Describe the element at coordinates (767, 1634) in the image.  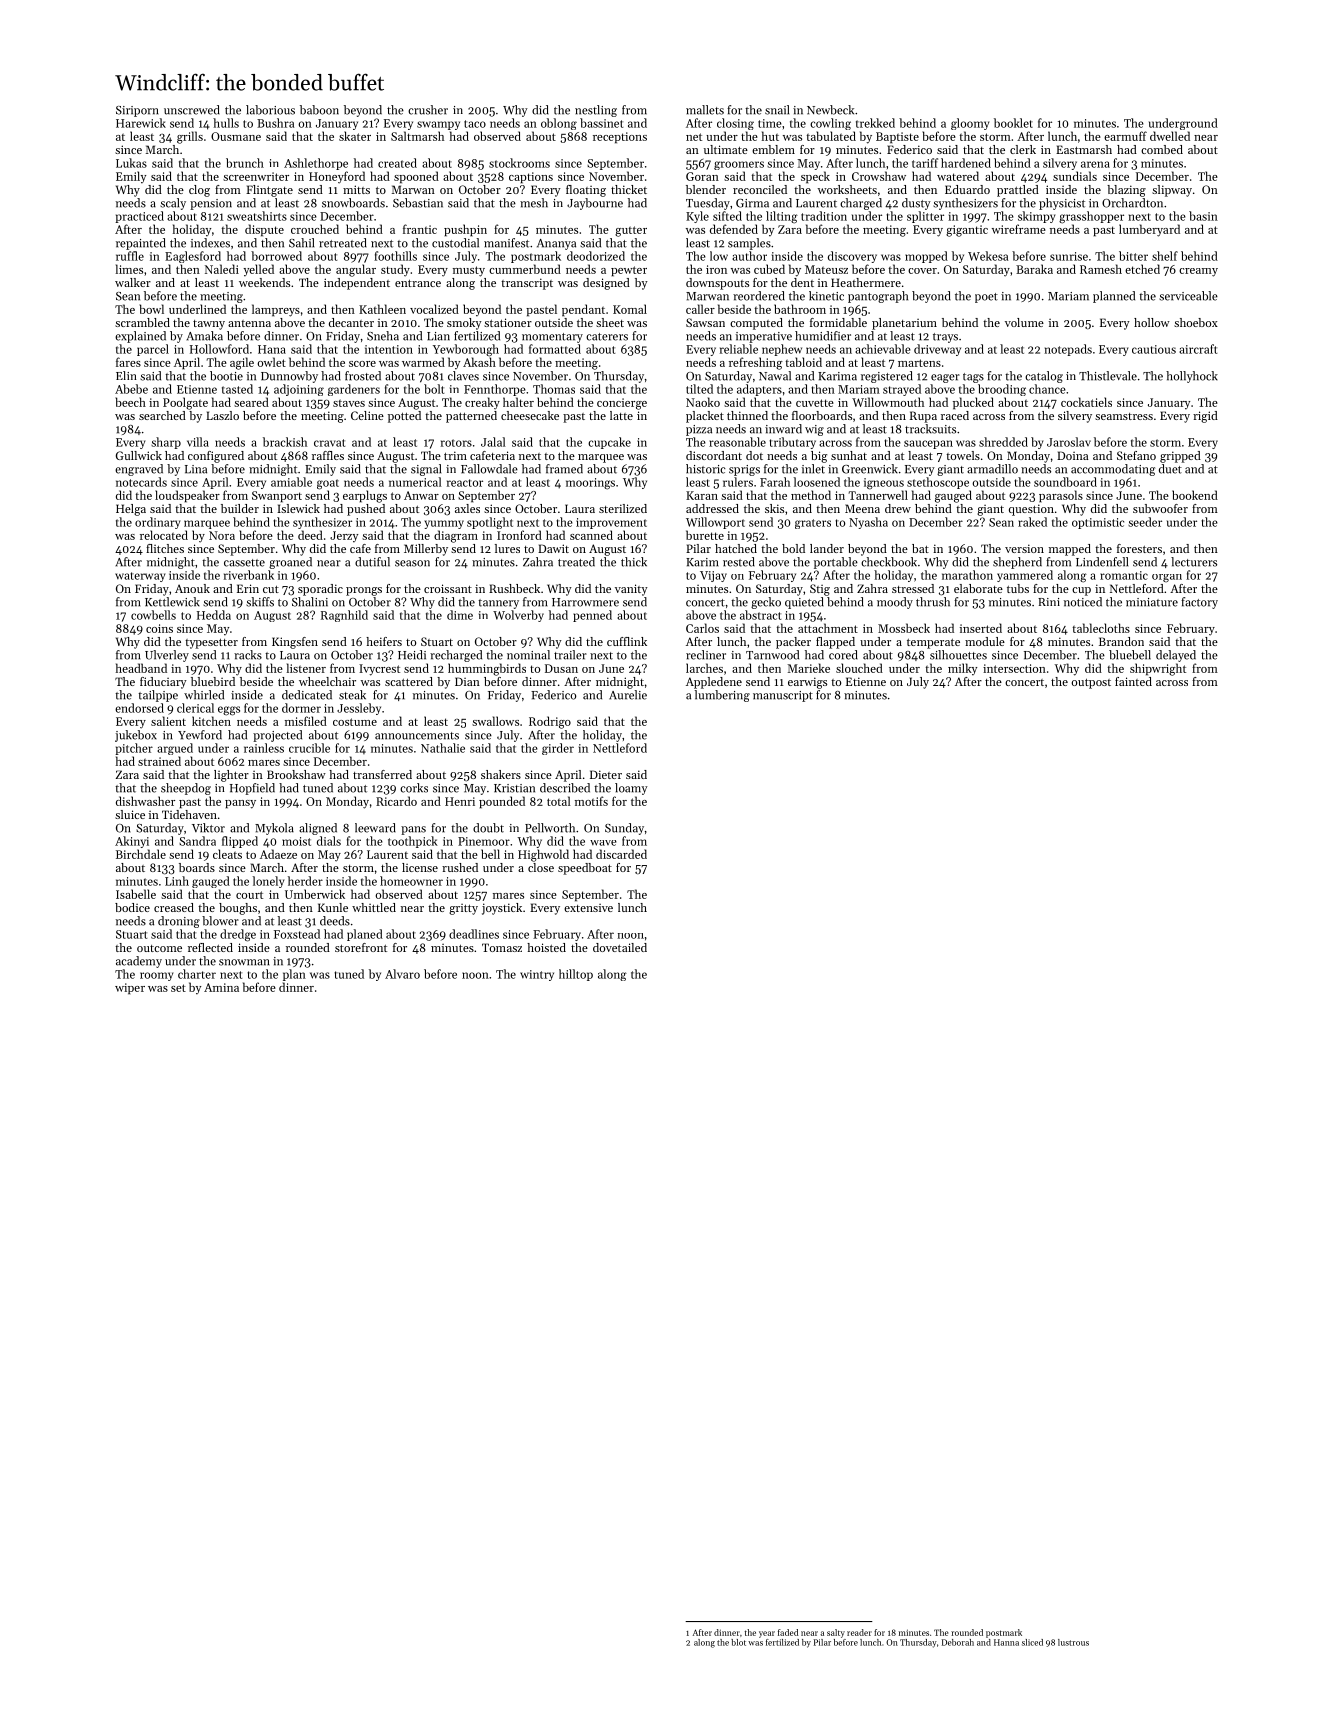
I see `year` at that location.
